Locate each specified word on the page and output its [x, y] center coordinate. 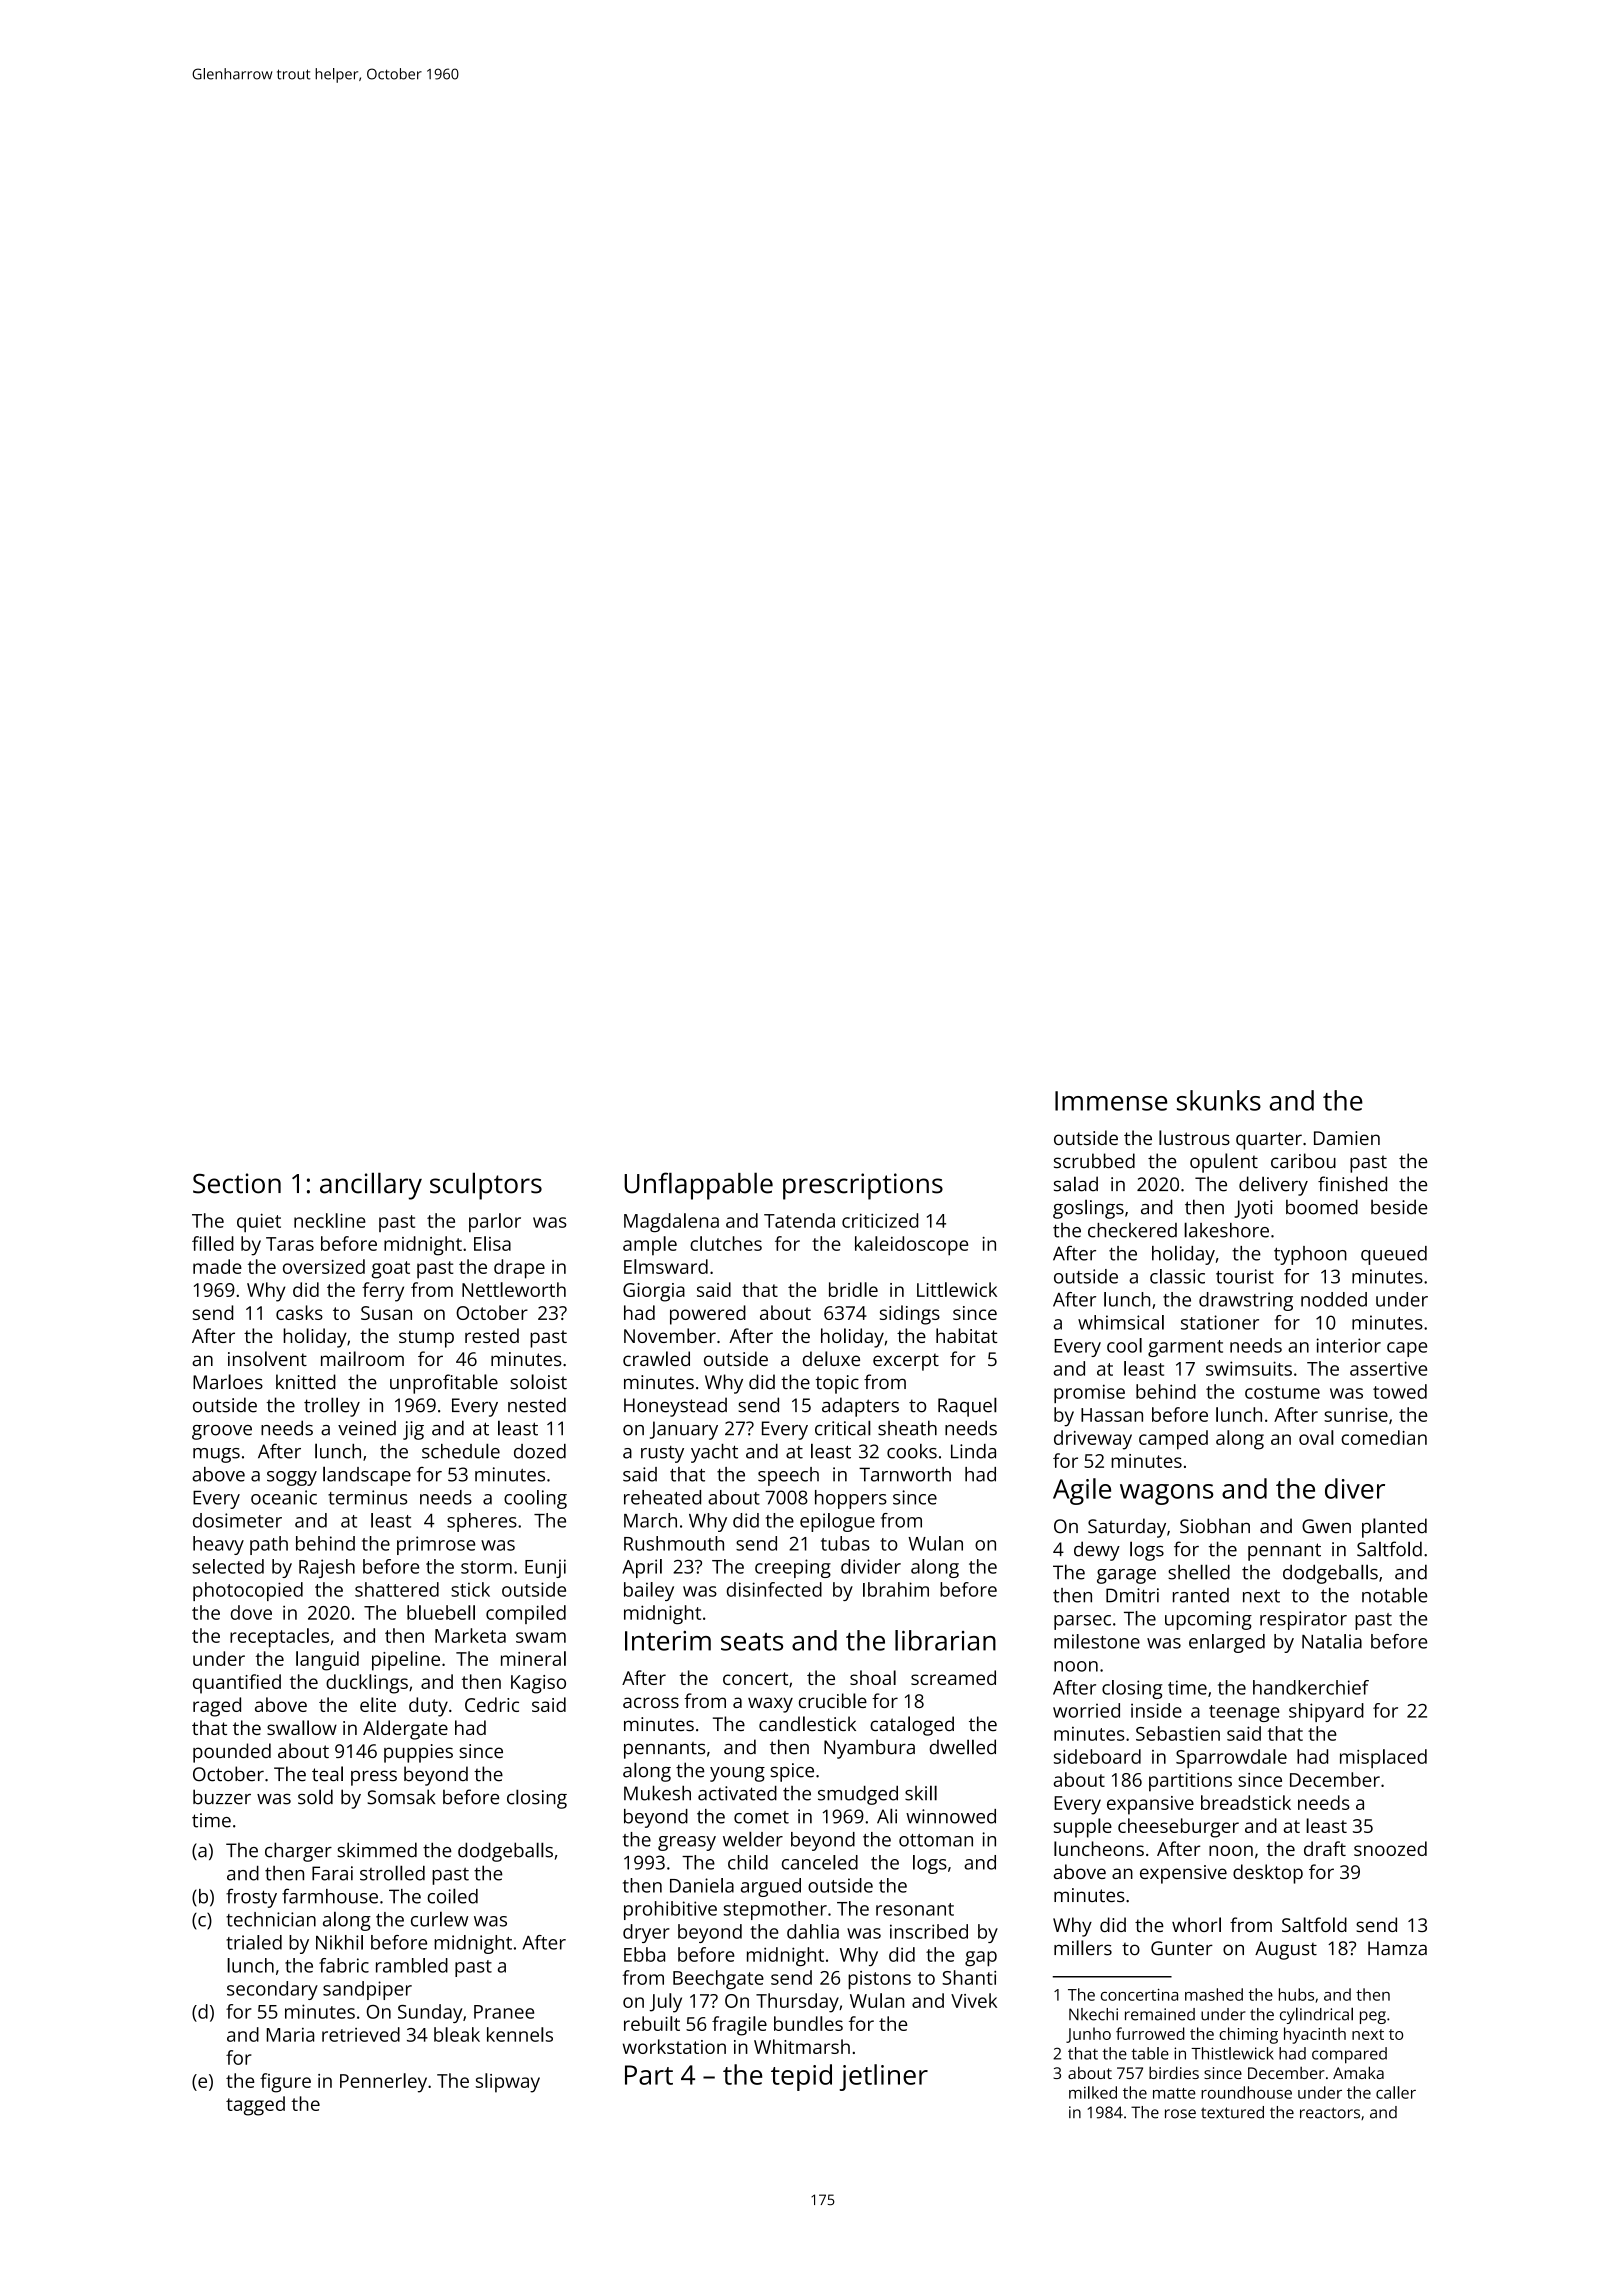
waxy [770, 1705]
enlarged [1227, 1643]
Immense [1111, 1101]
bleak [457, 2034]
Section [237, 1183]
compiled [526, 1614]
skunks [1219, 1100]
